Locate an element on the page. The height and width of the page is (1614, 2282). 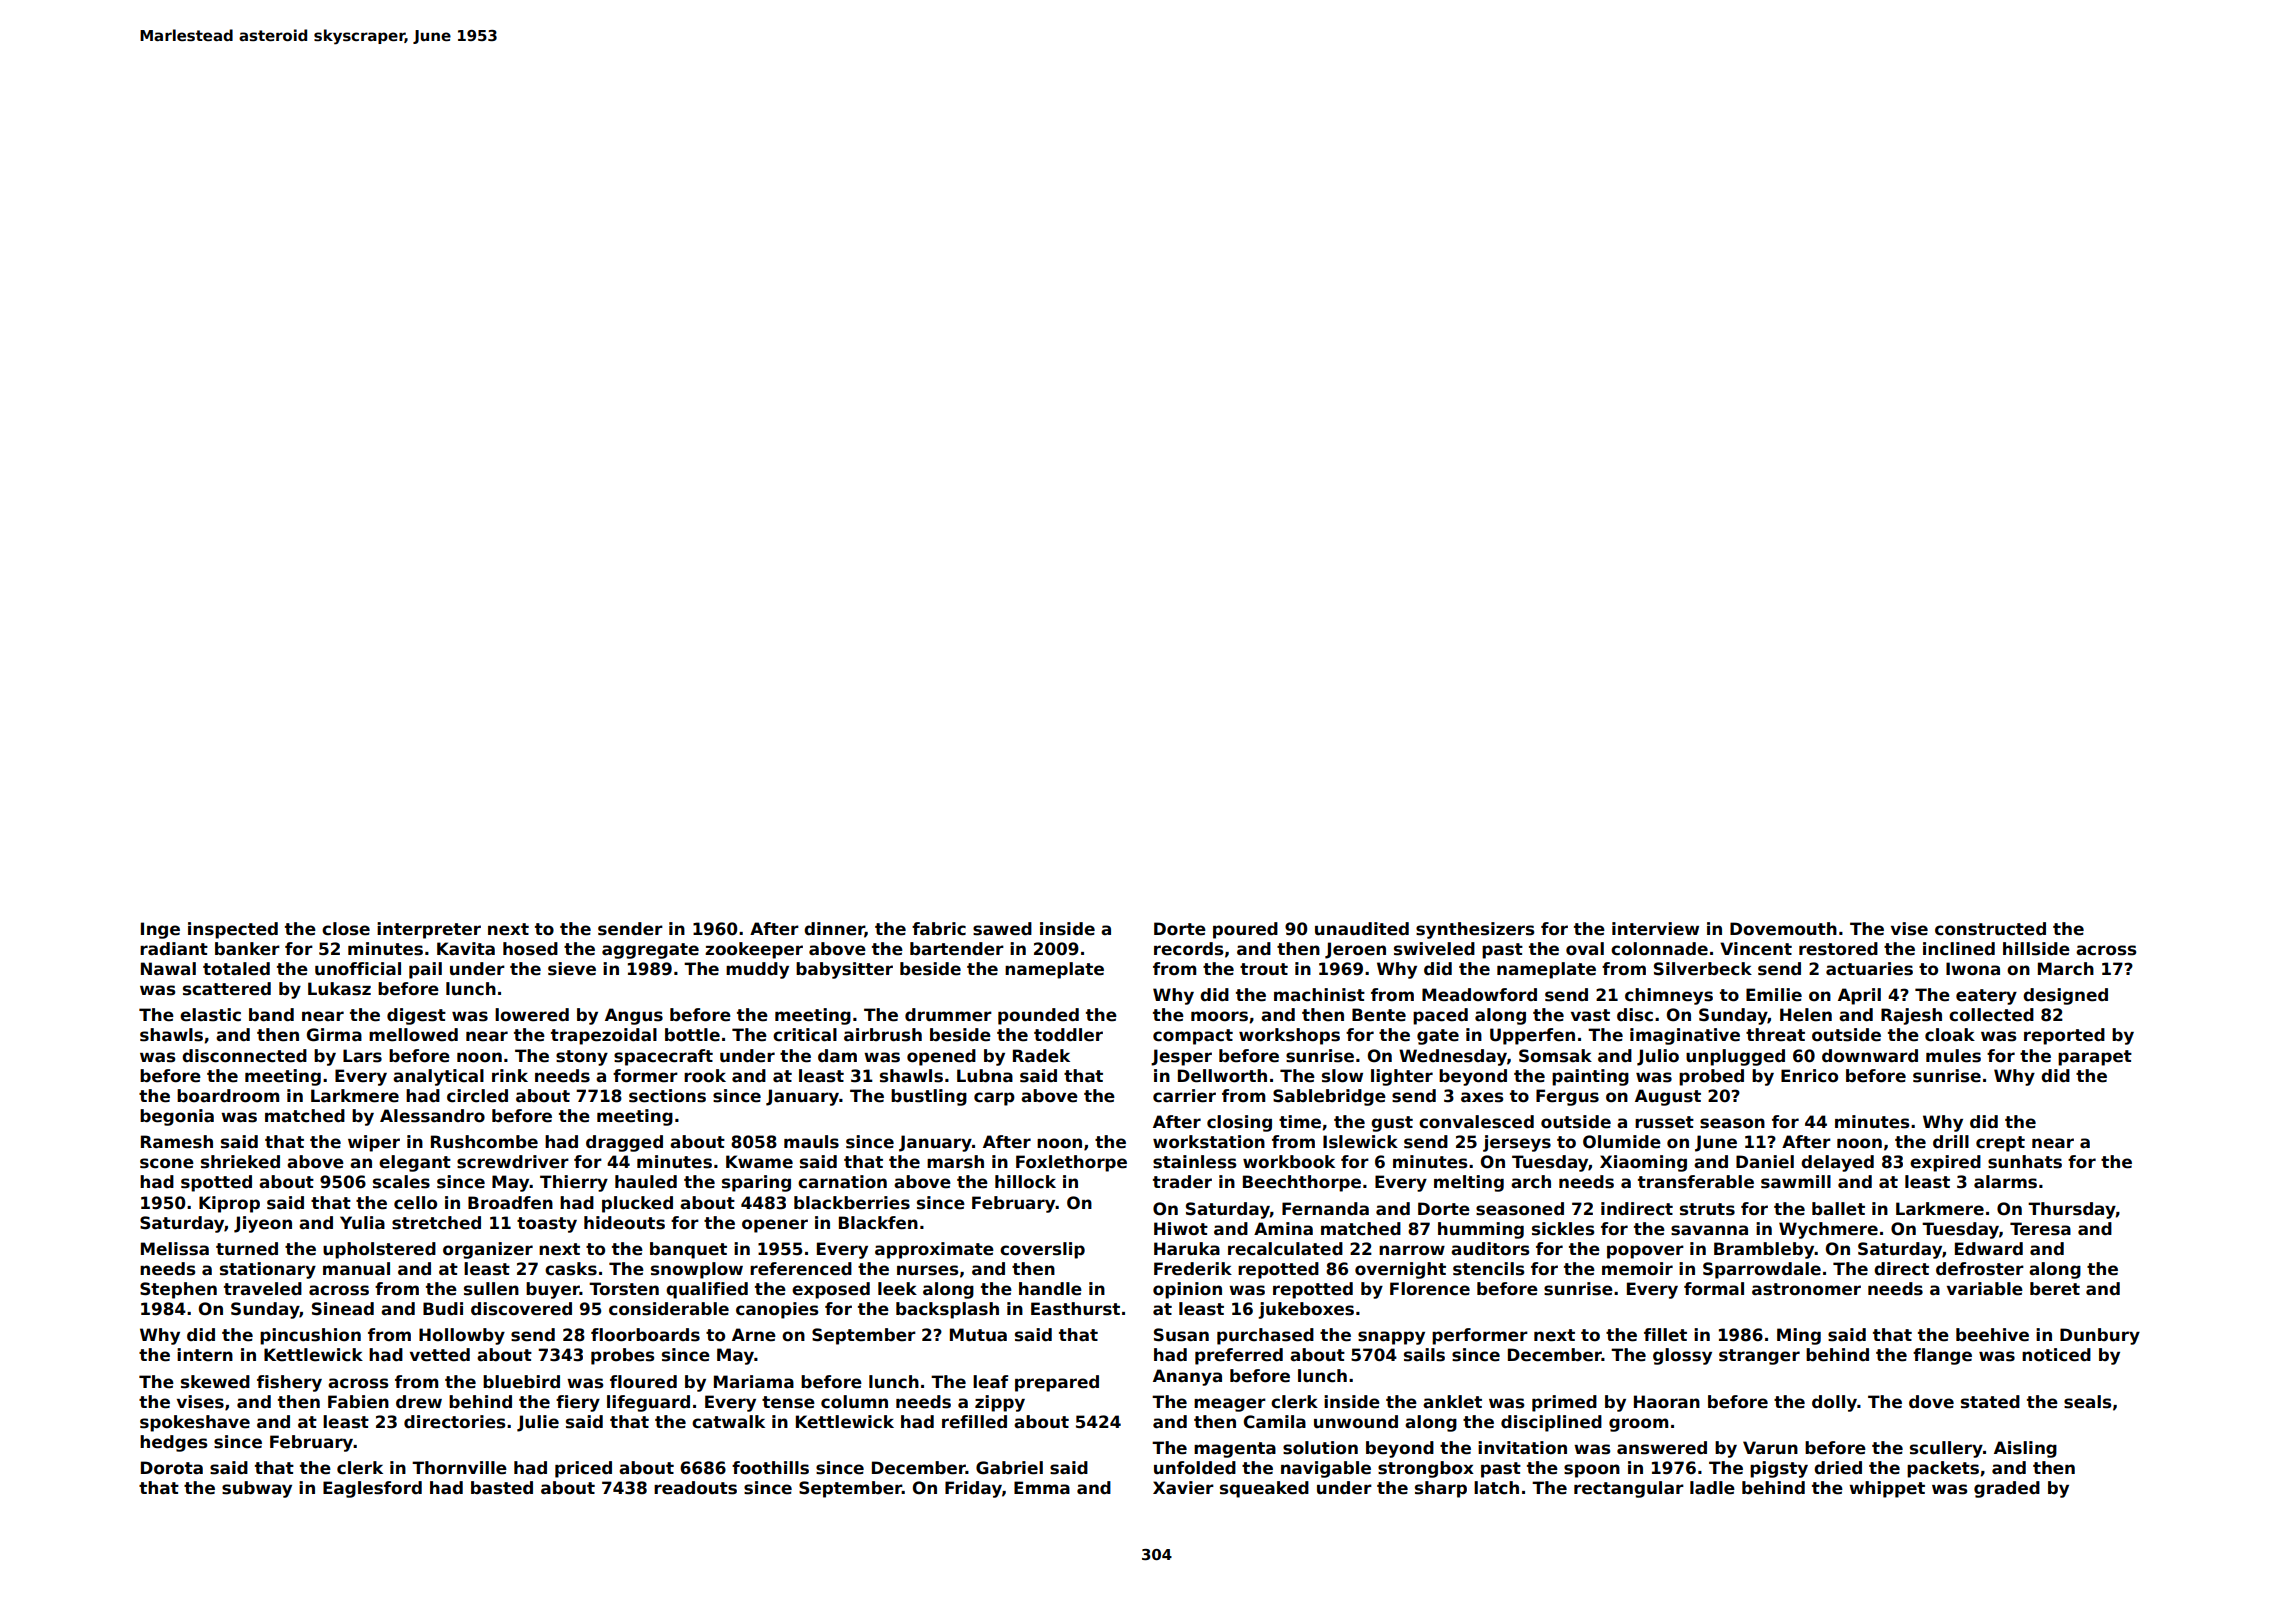
Jesper is located at coordinates (1181, 1057).
